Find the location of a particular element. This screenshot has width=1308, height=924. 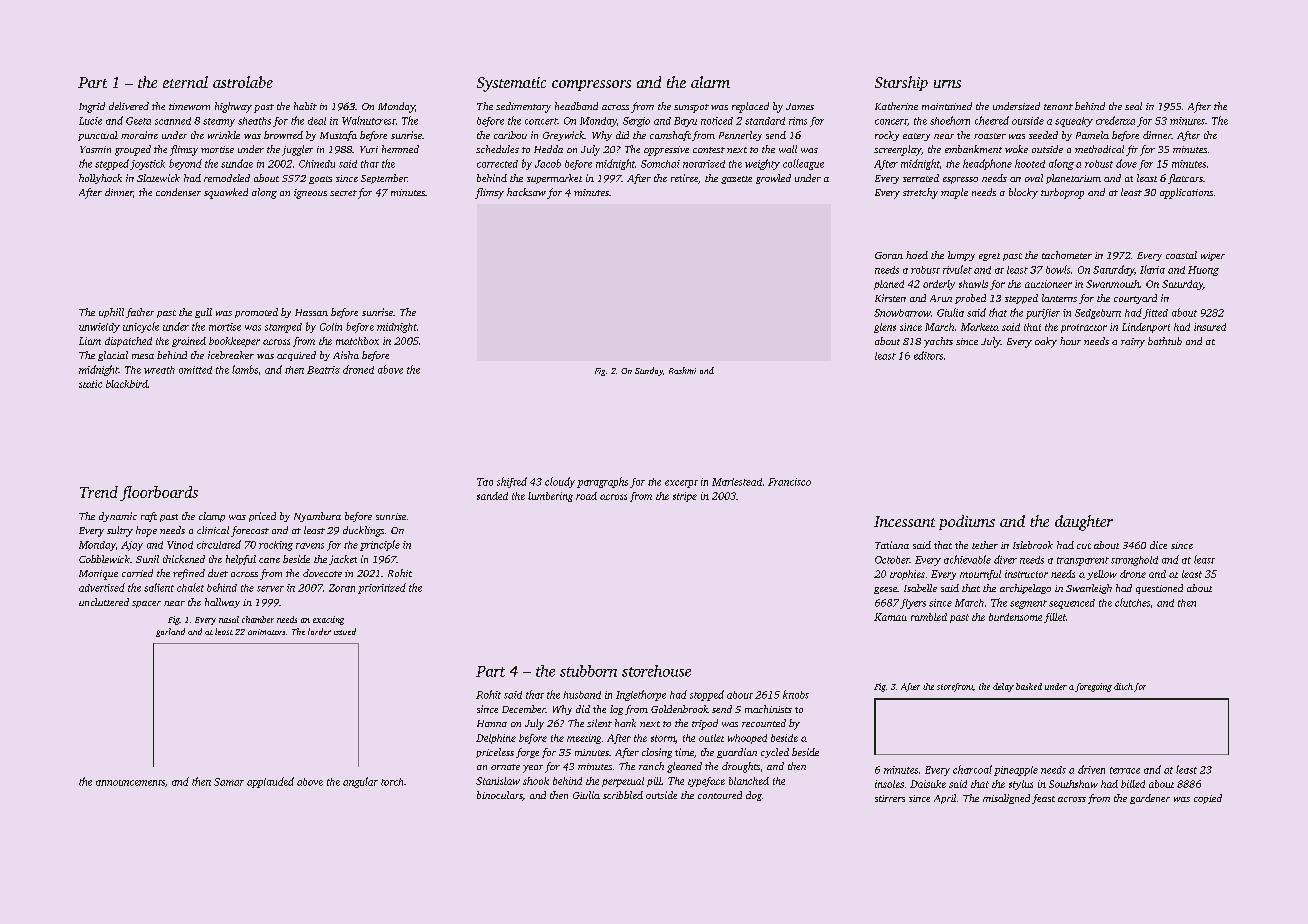

Kamau is located at coordinates (890, 617).
